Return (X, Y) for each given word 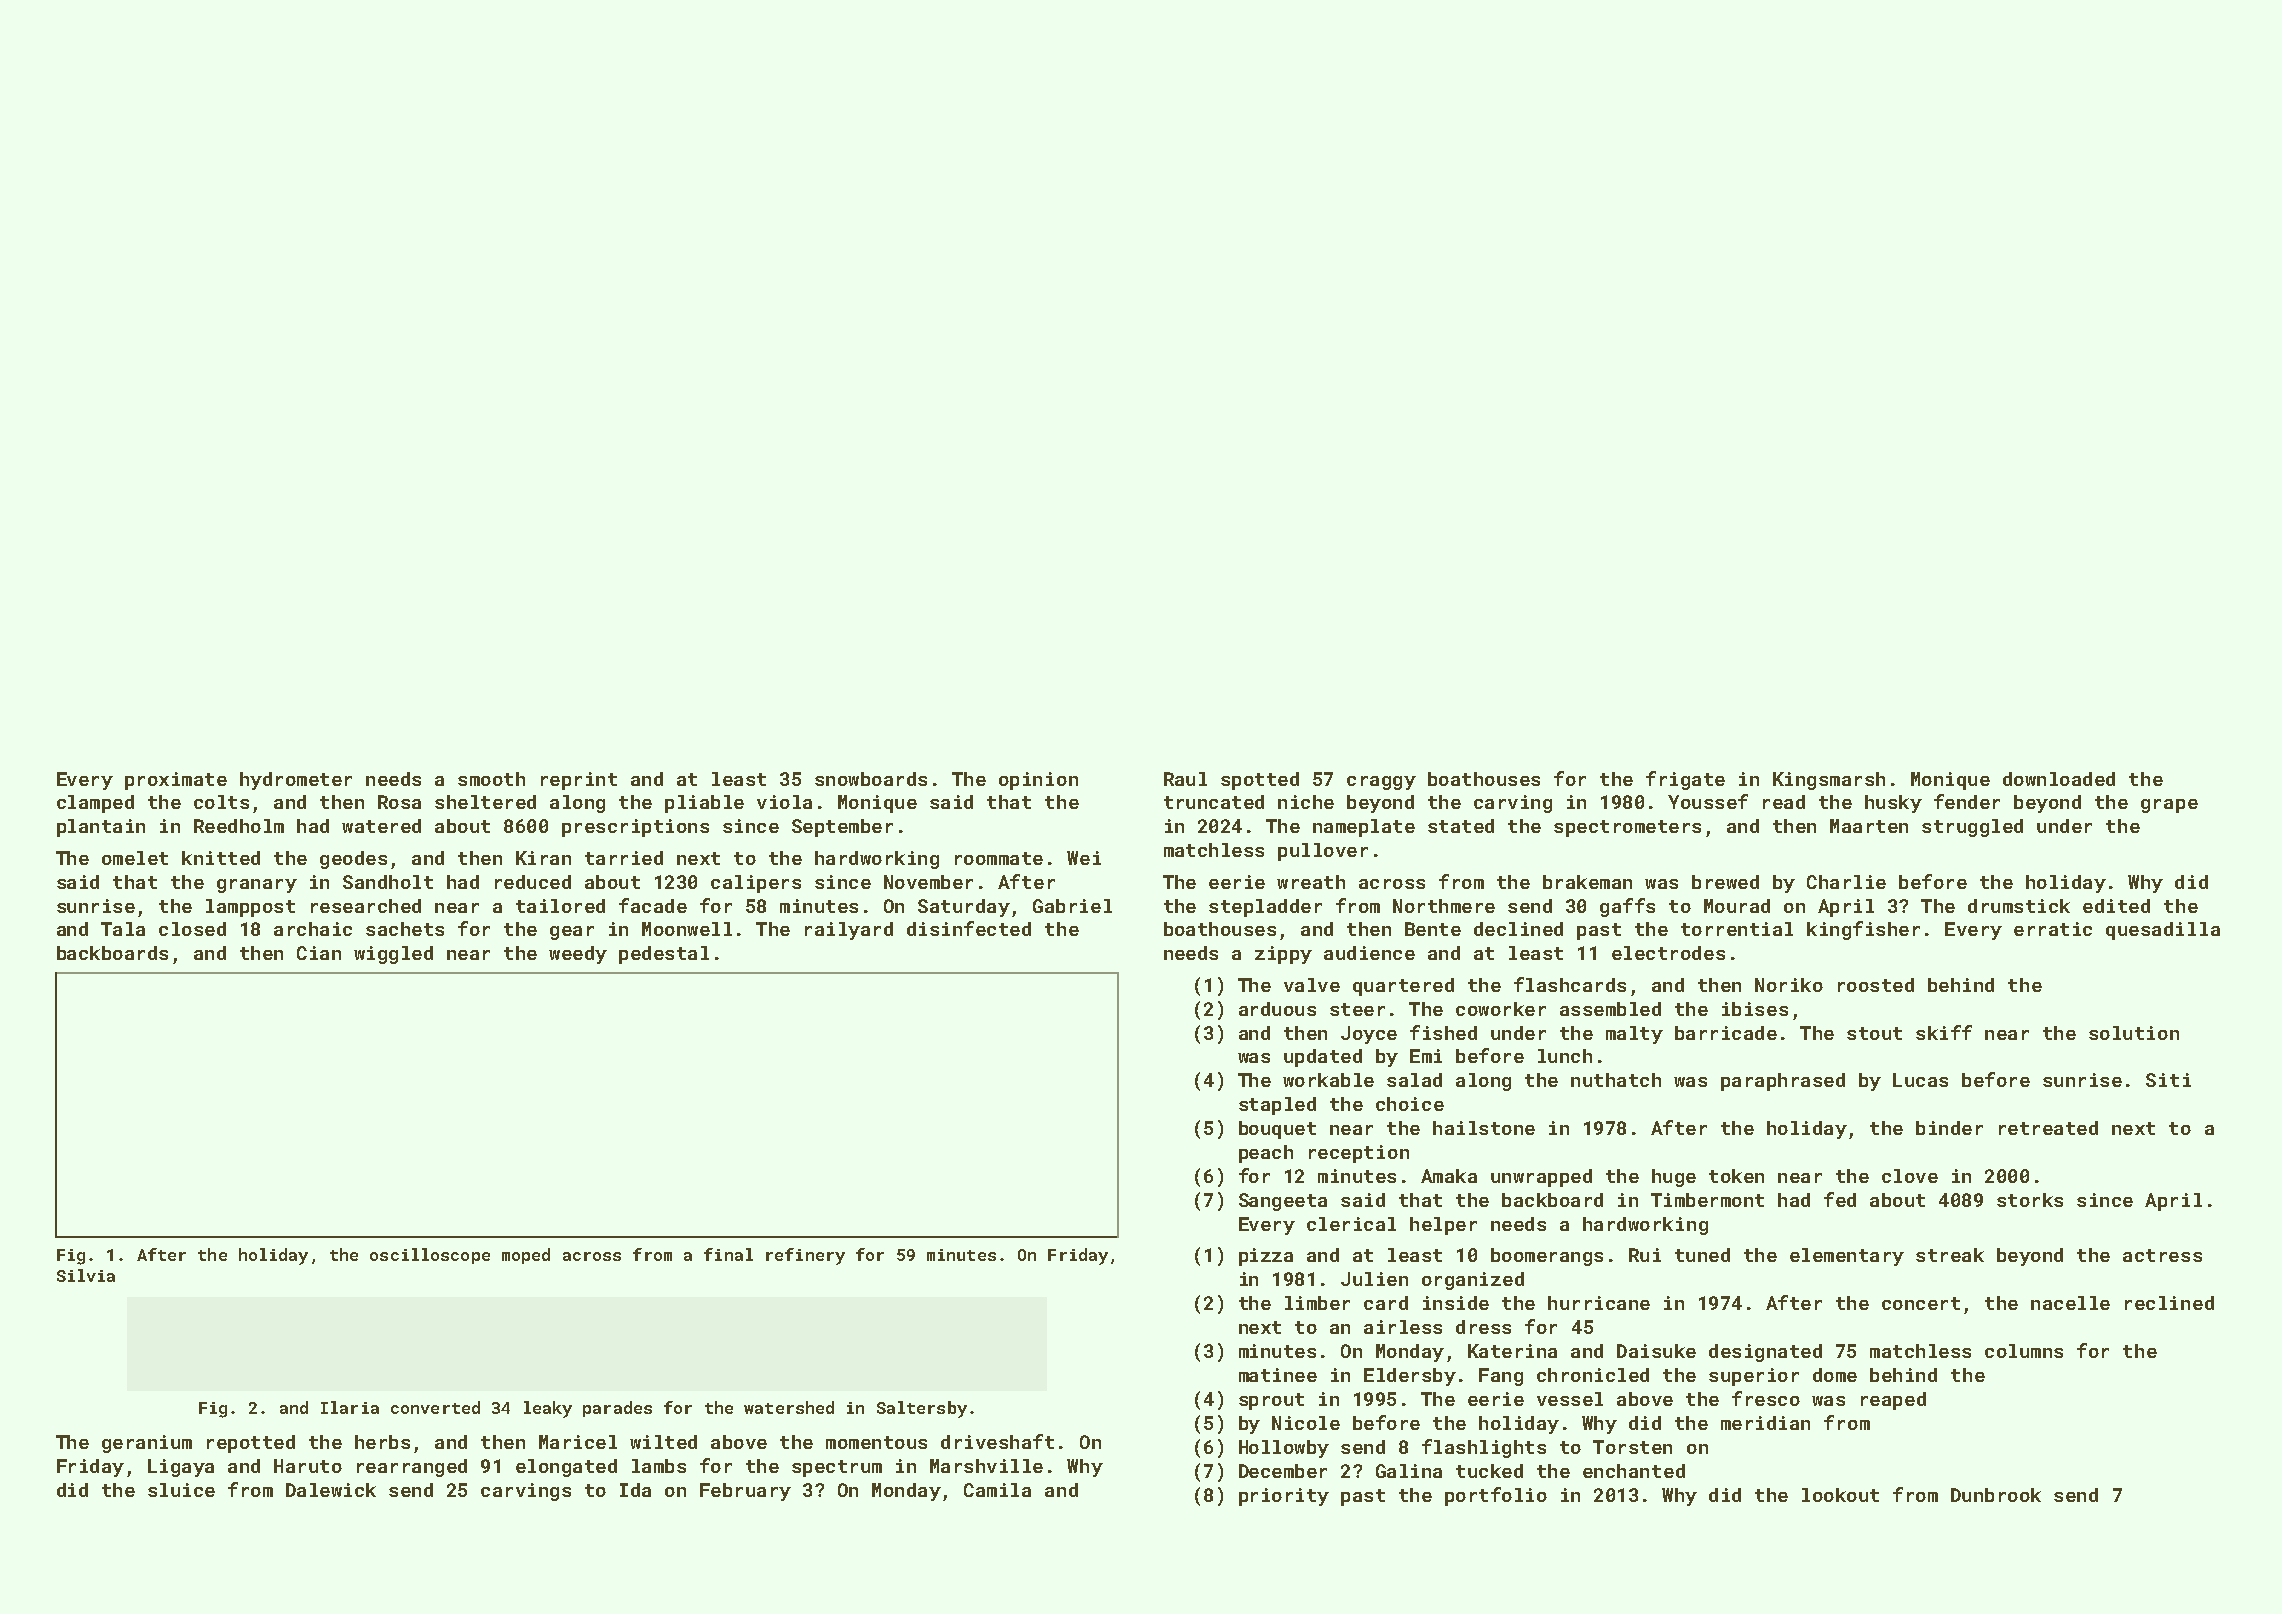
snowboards (871, 779)
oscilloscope (430, 1256)
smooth (491, 779)
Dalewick (331, 1490)
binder (1949, 1128)
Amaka (1449, 1176)
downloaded (2059, 779)
